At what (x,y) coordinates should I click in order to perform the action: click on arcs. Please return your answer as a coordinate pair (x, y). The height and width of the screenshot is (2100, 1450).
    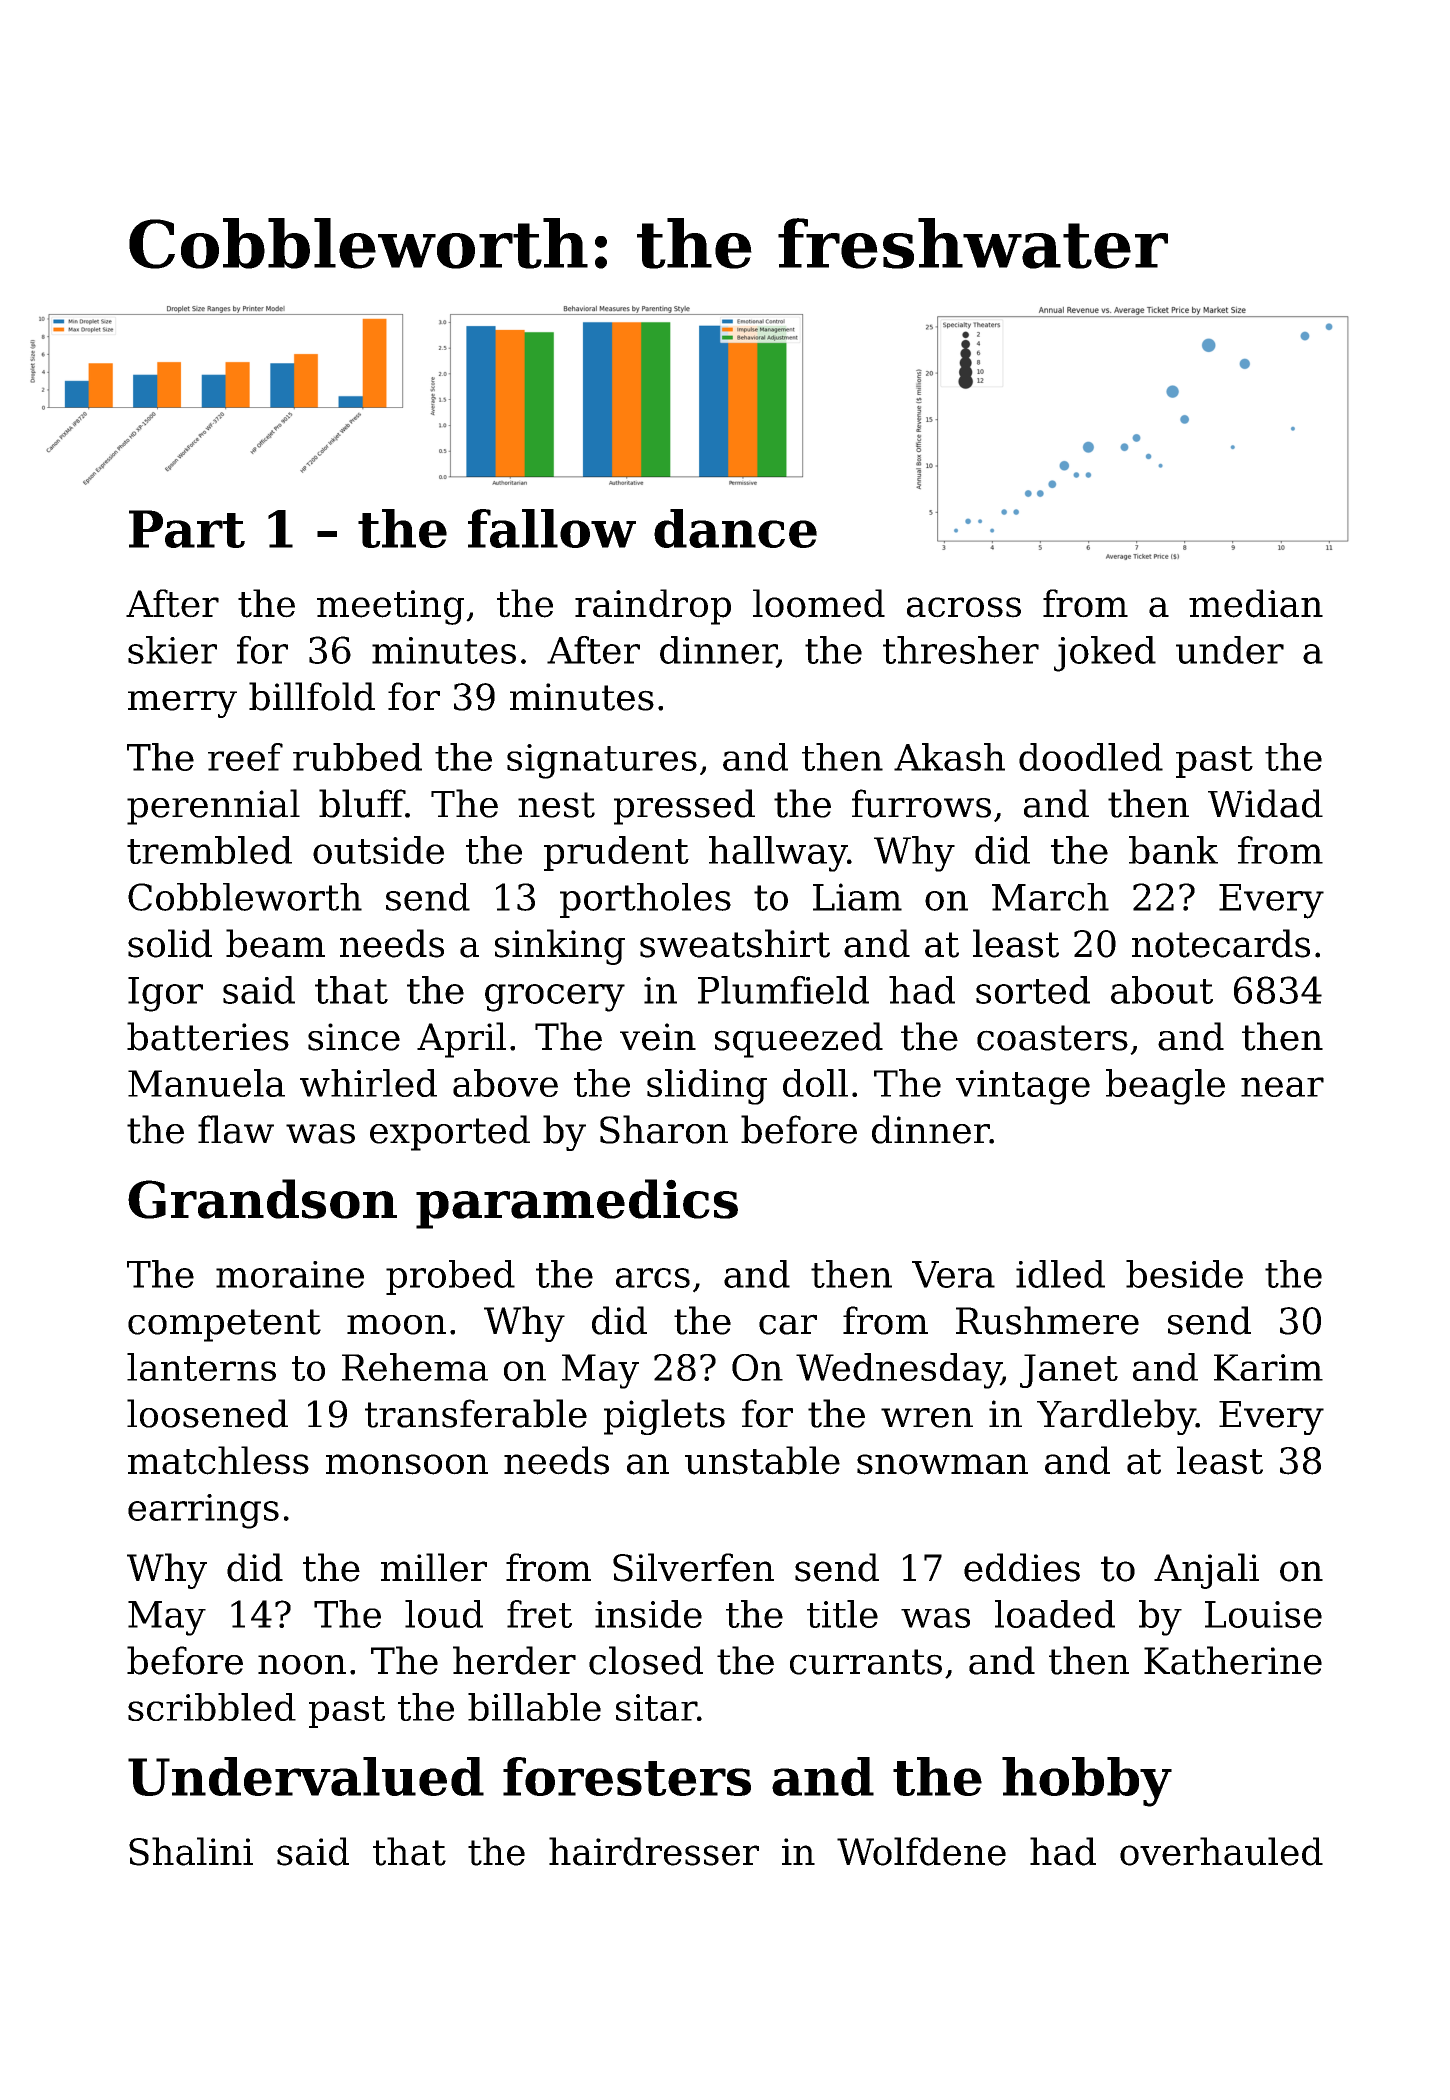
    Looking at the image, I should click on (653, 1278).
